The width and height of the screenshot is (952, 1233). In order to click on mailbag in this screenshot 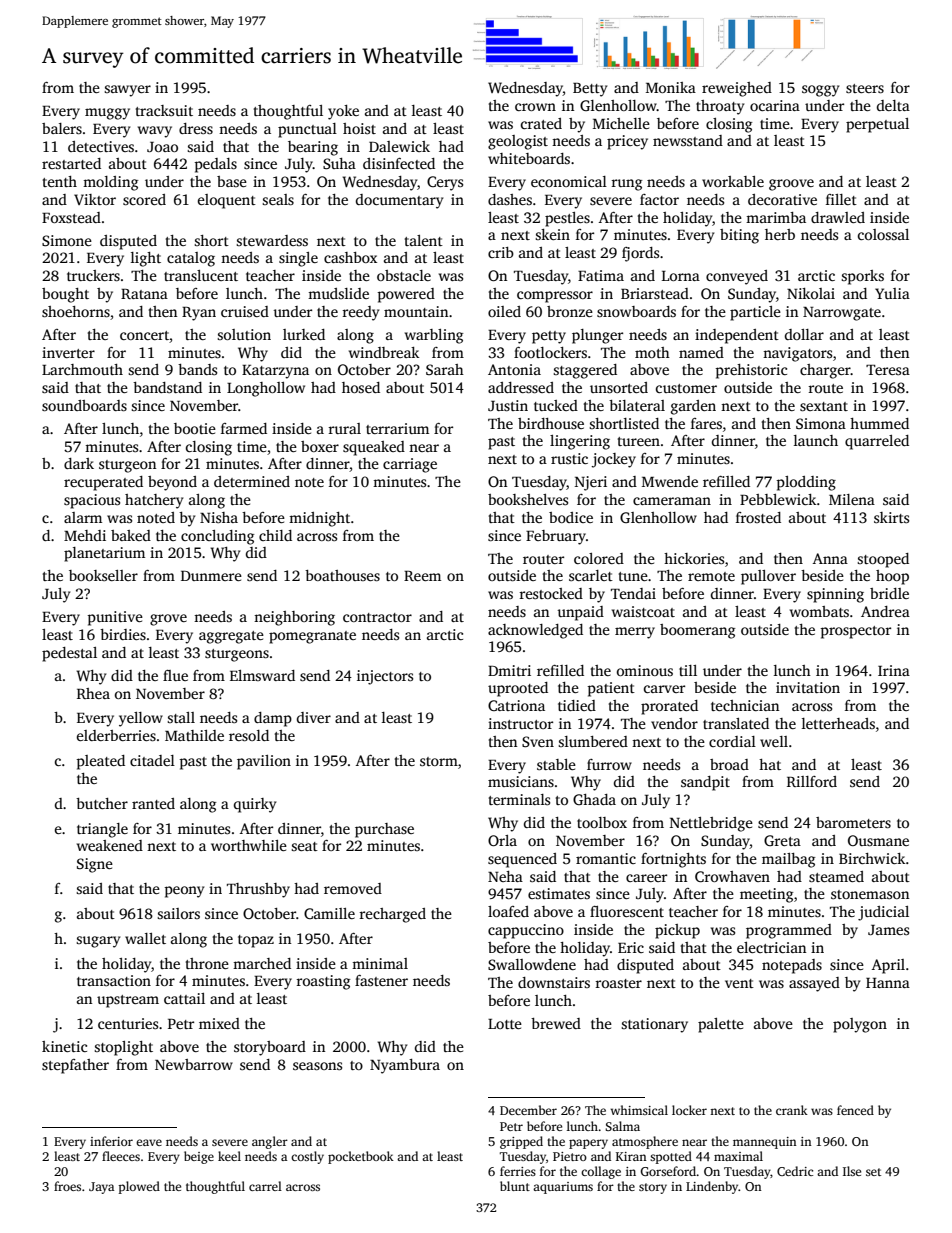, I will do `click(788, 860)`.
